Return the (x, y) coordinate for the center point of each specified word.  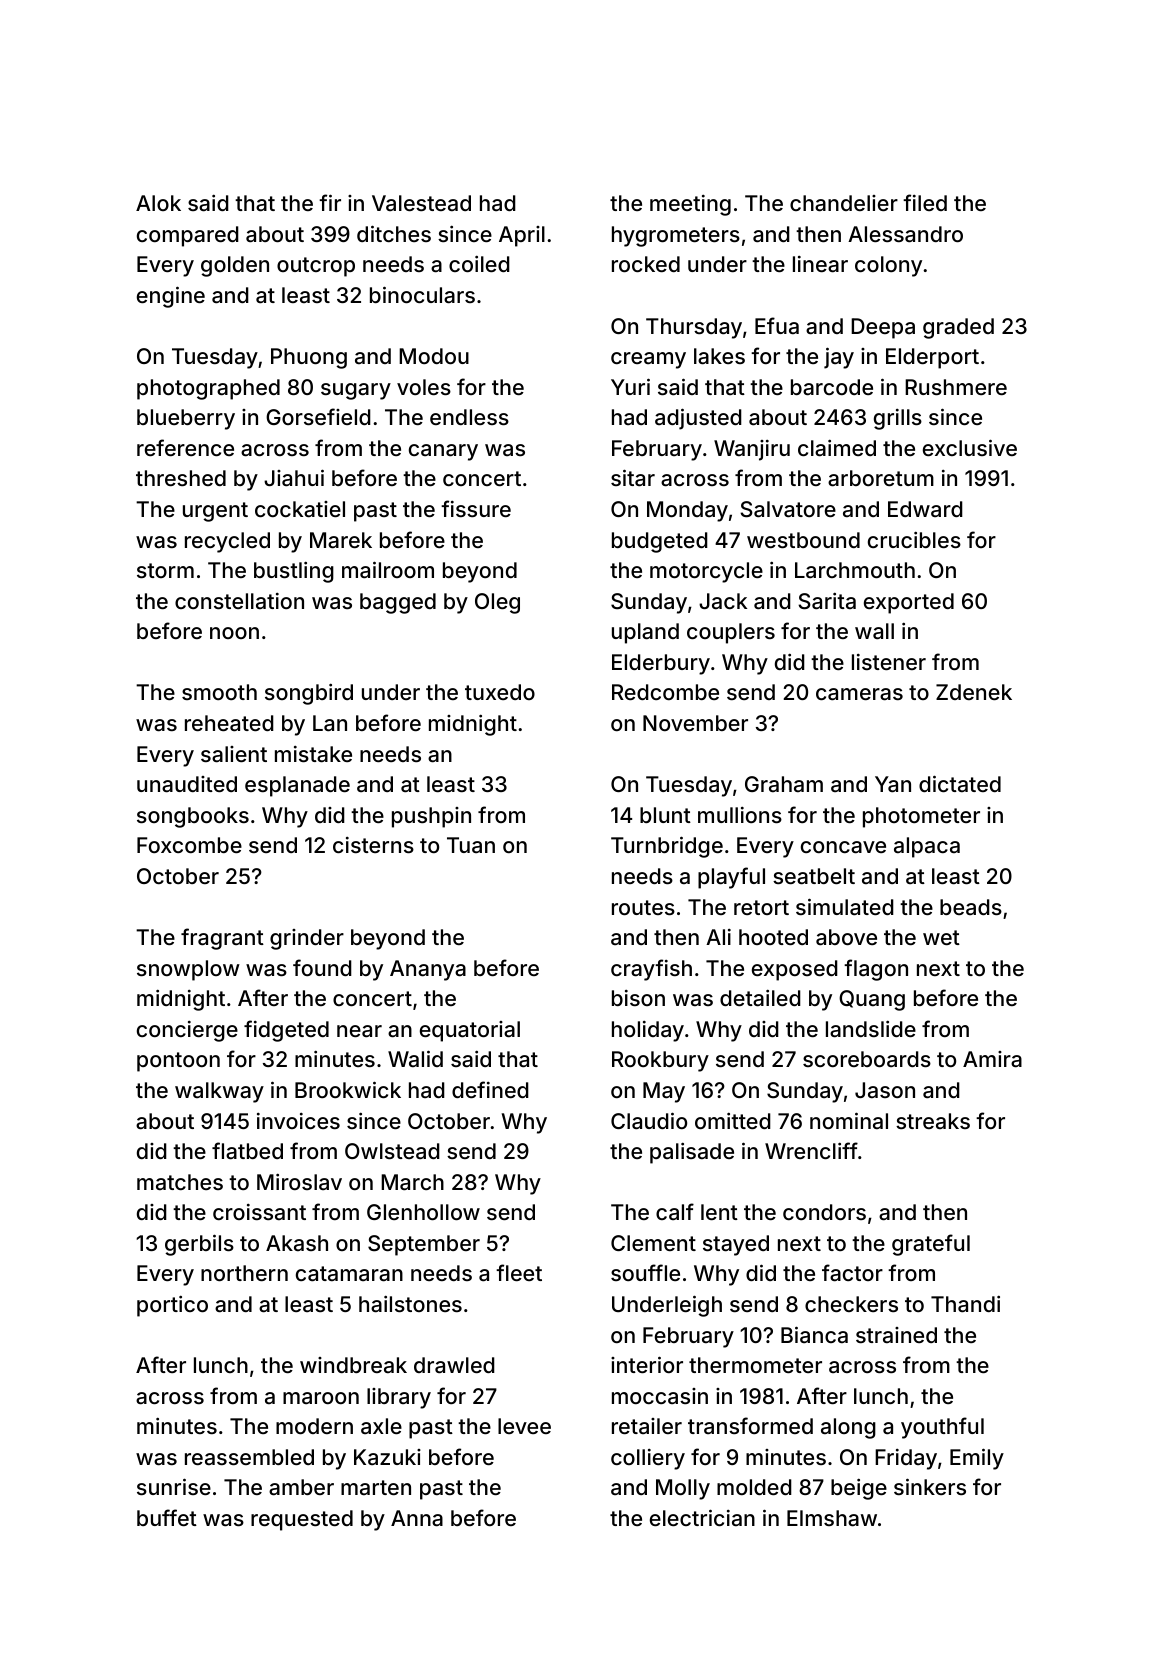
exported (909, 603)
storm (165, 570)
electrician (702, 1517)
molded (754, 1487)
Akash (297, 1243)
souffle (645, 1272)
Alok (158, 203)
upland (645, 633)
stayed (736, 1245)
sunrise (174, 1486)
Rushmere (956, 387)
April (522, 236)
